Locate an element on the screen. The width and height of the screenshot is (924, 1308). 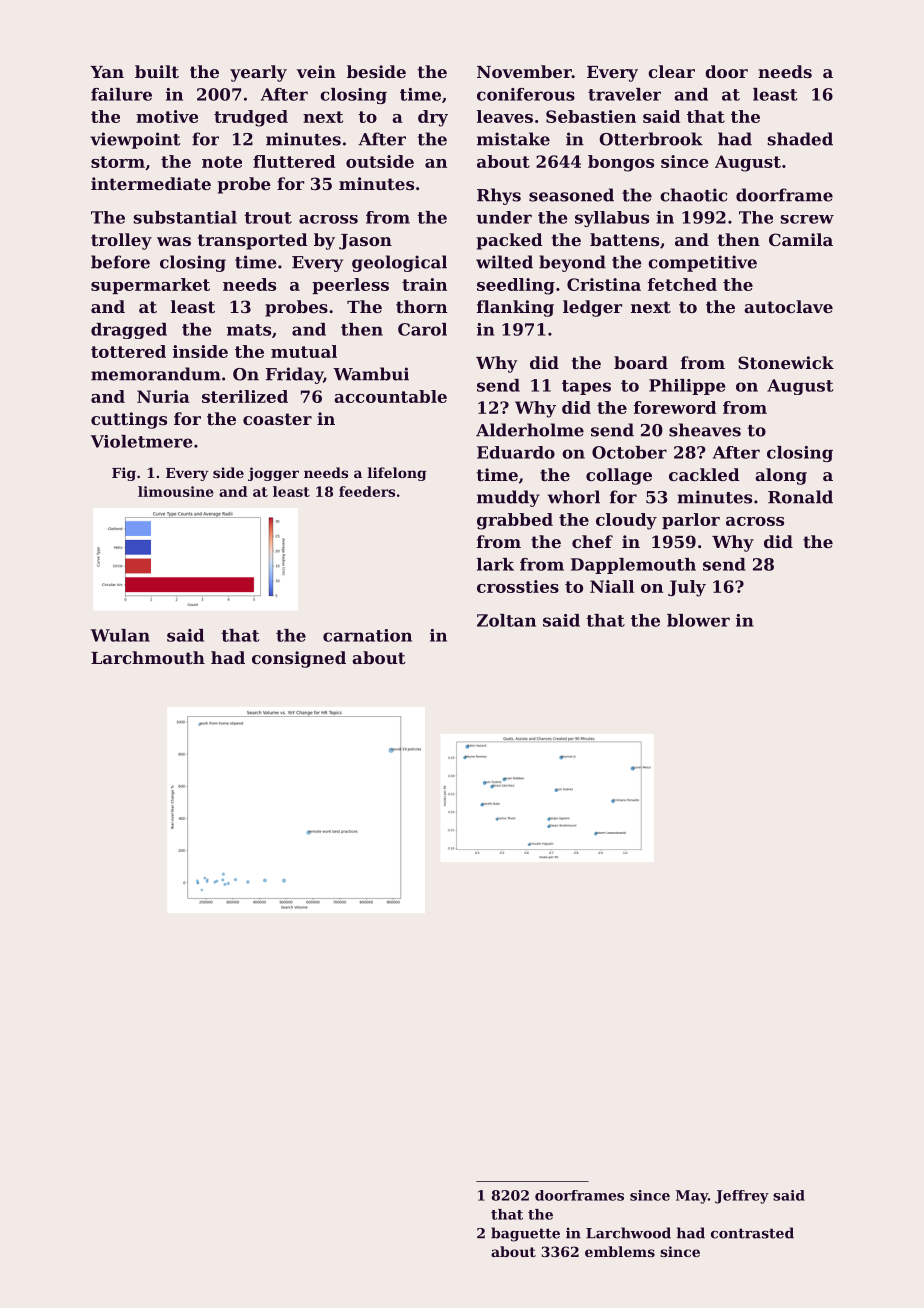
peerless is located at coordinates (350, 286).
